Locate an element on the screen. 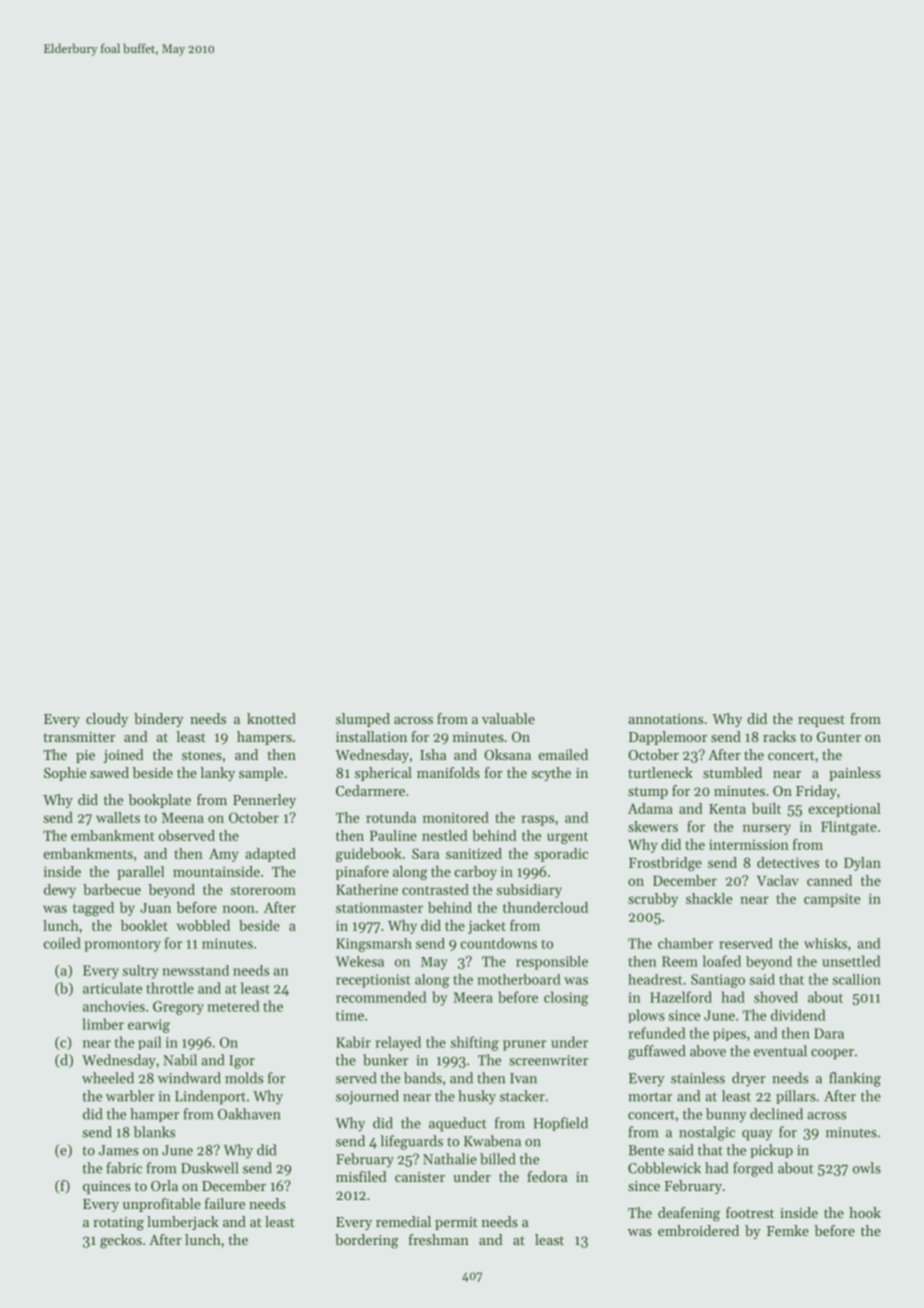 The width and height of the screenshot is (924, 1308). wheeled is located at coordinates (108, 1078).
